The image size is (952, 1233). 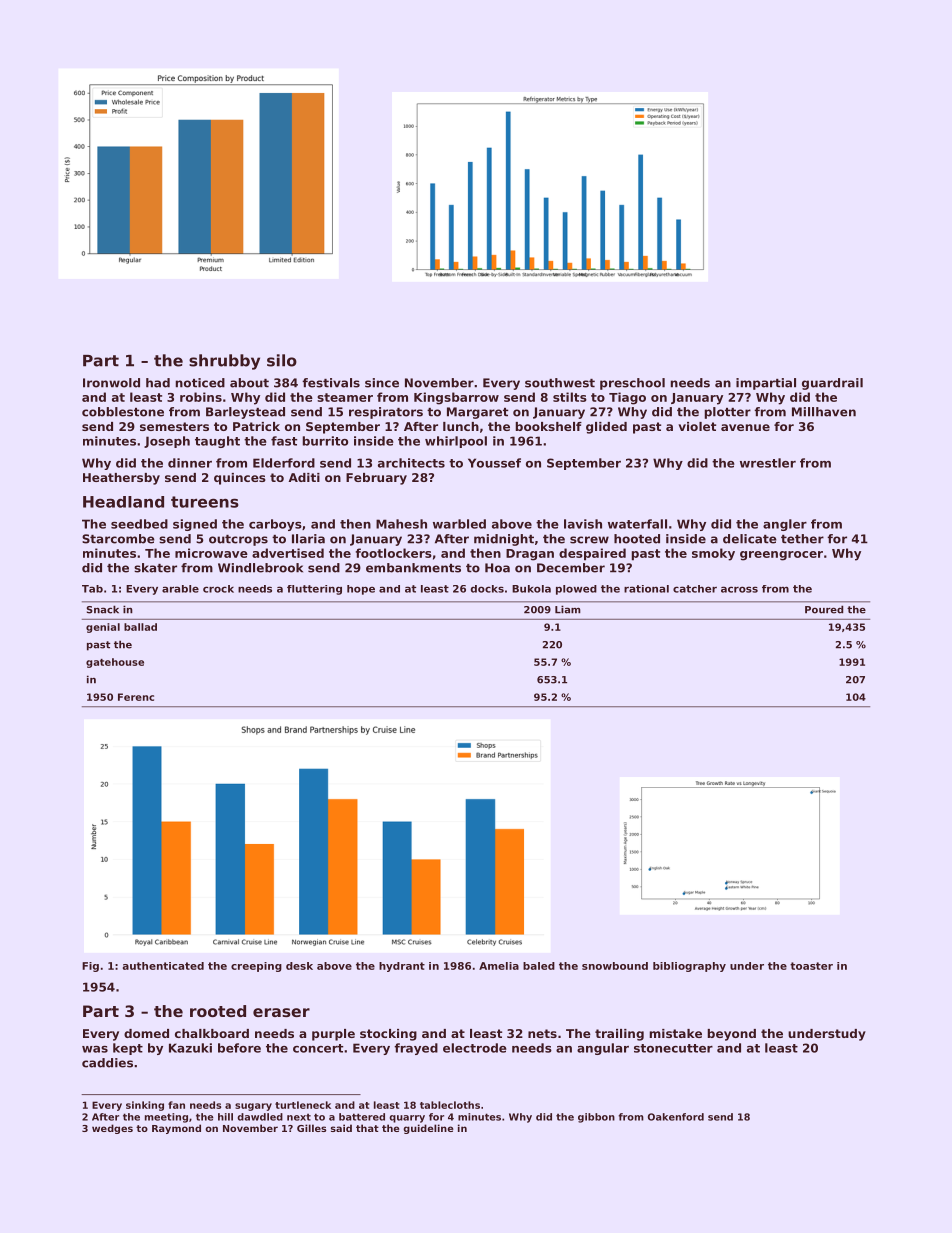 What do you see at coordinates (695, 589) in the screenshot?
I see `catcher` at bounding box center [695, 589].
